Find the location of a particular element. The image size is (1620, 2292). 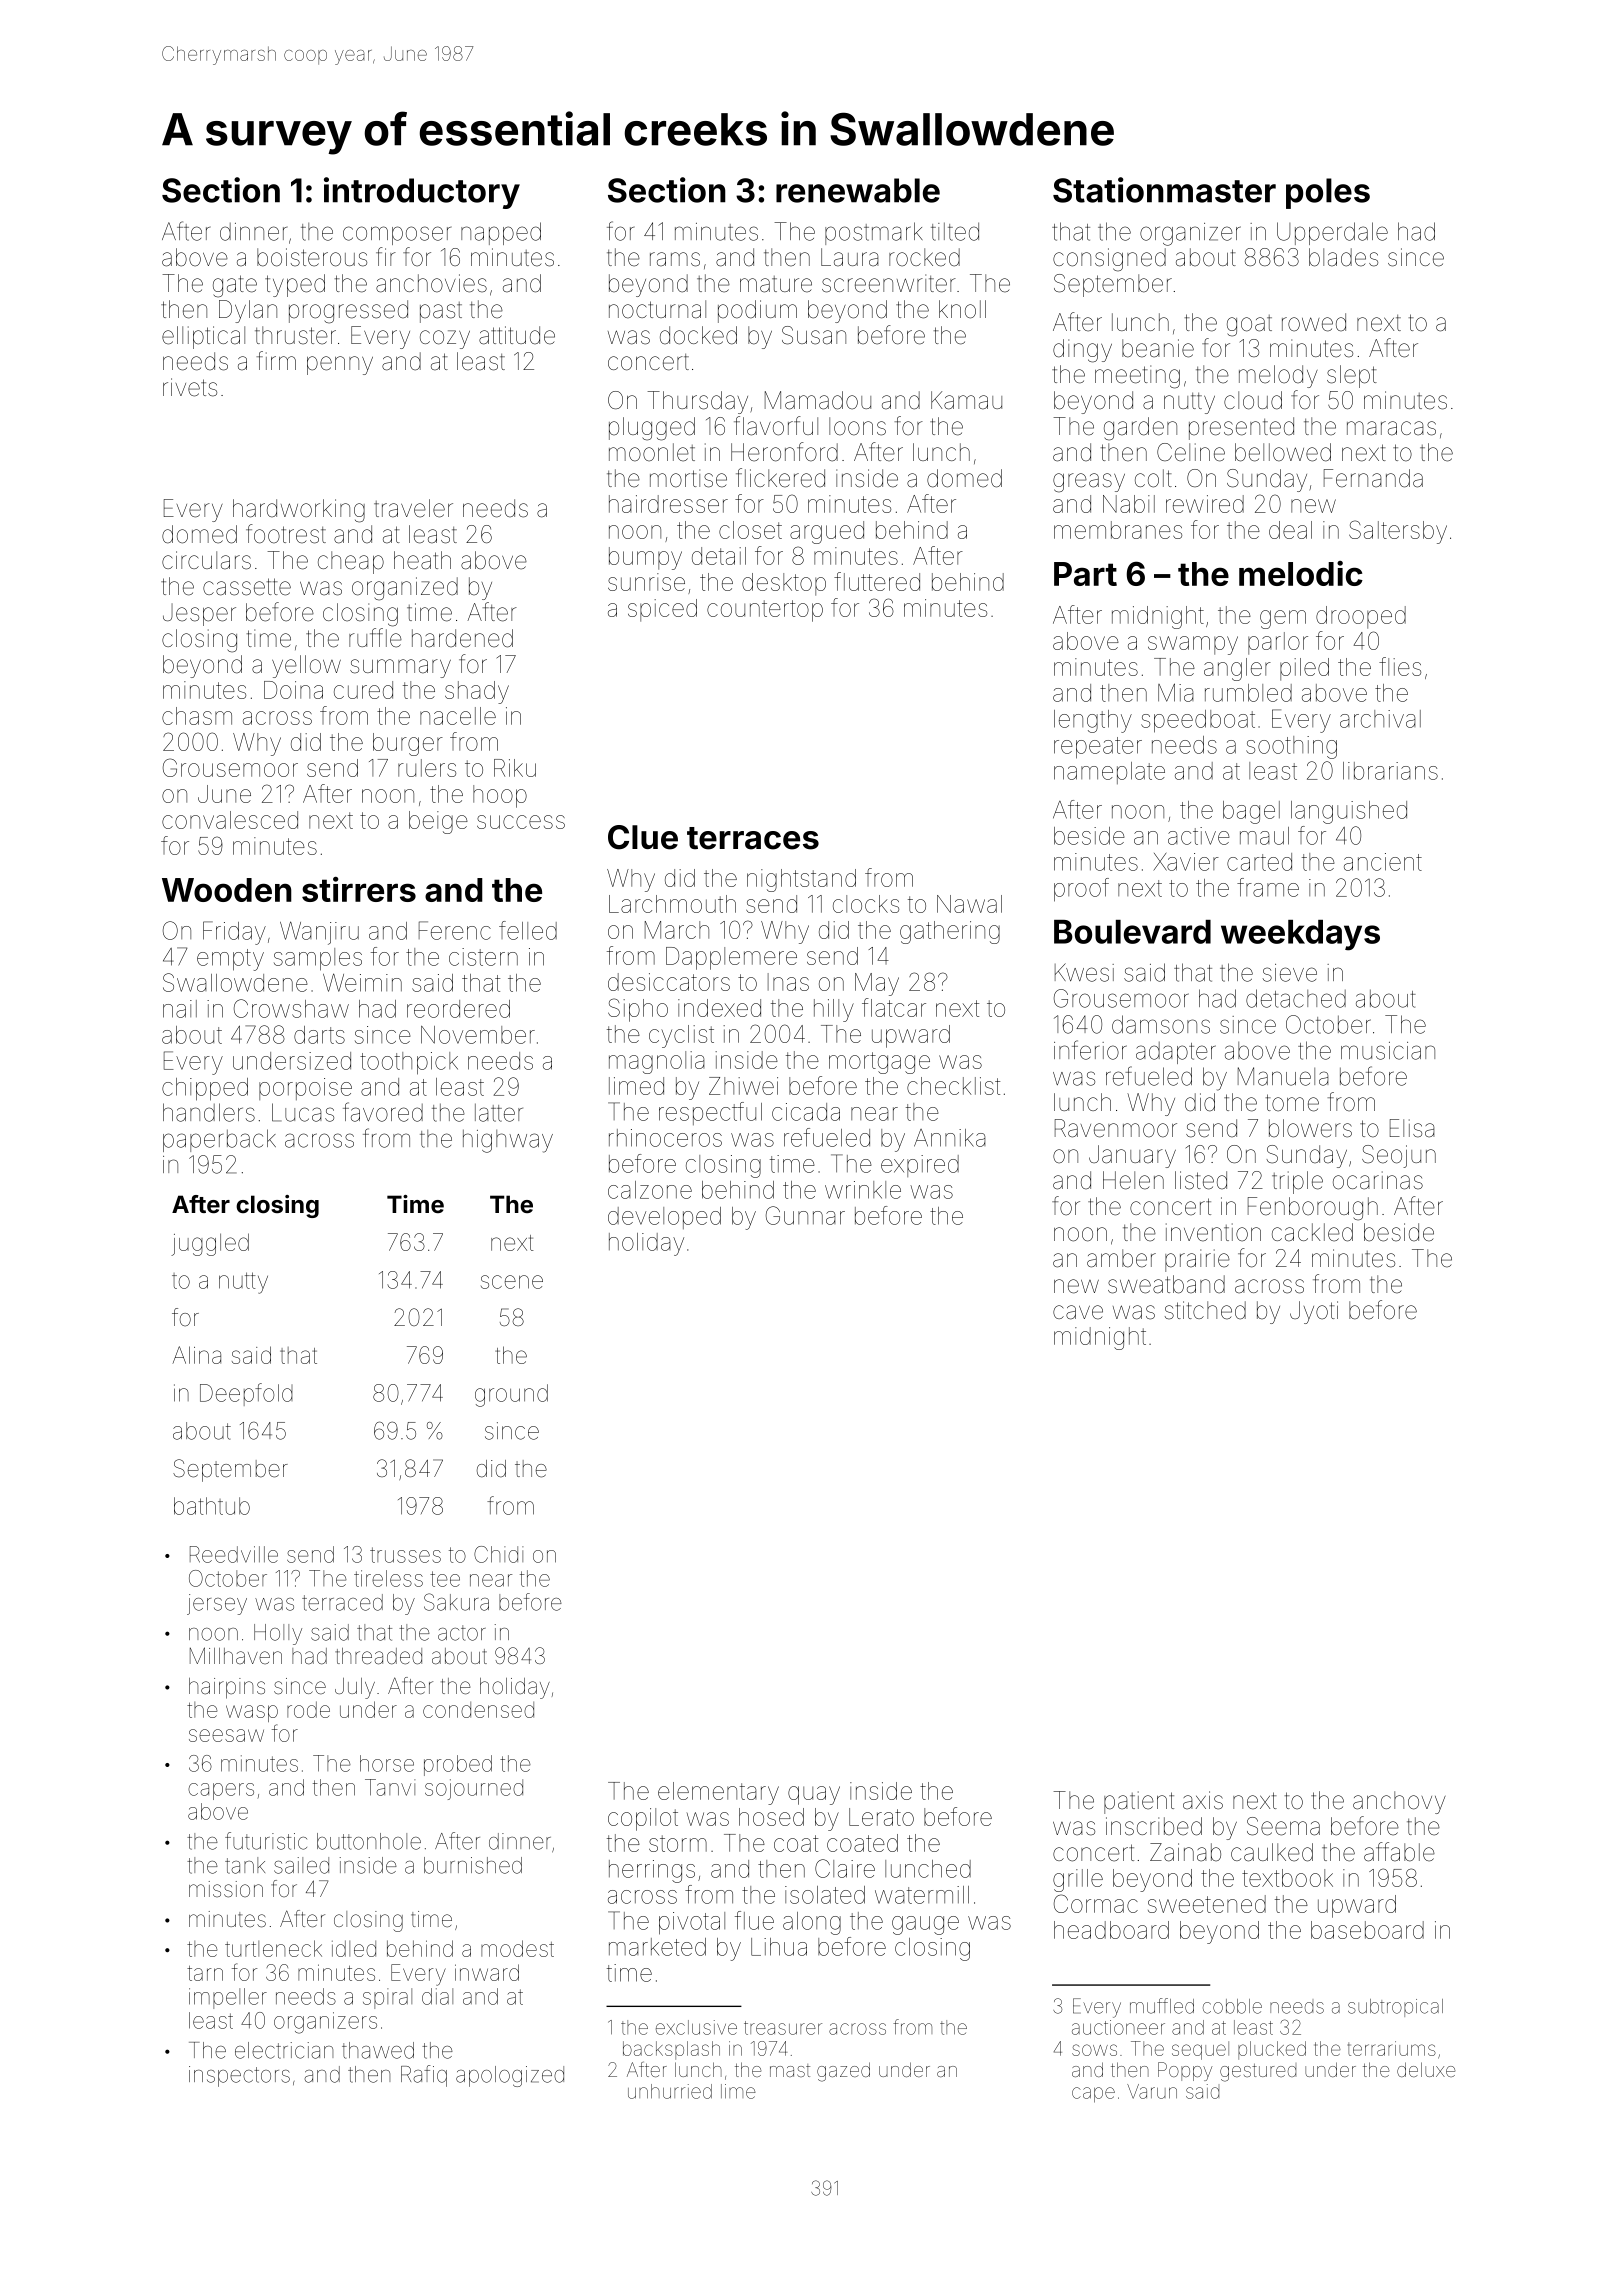

lengthy is located at coordinates (1093, 721).
